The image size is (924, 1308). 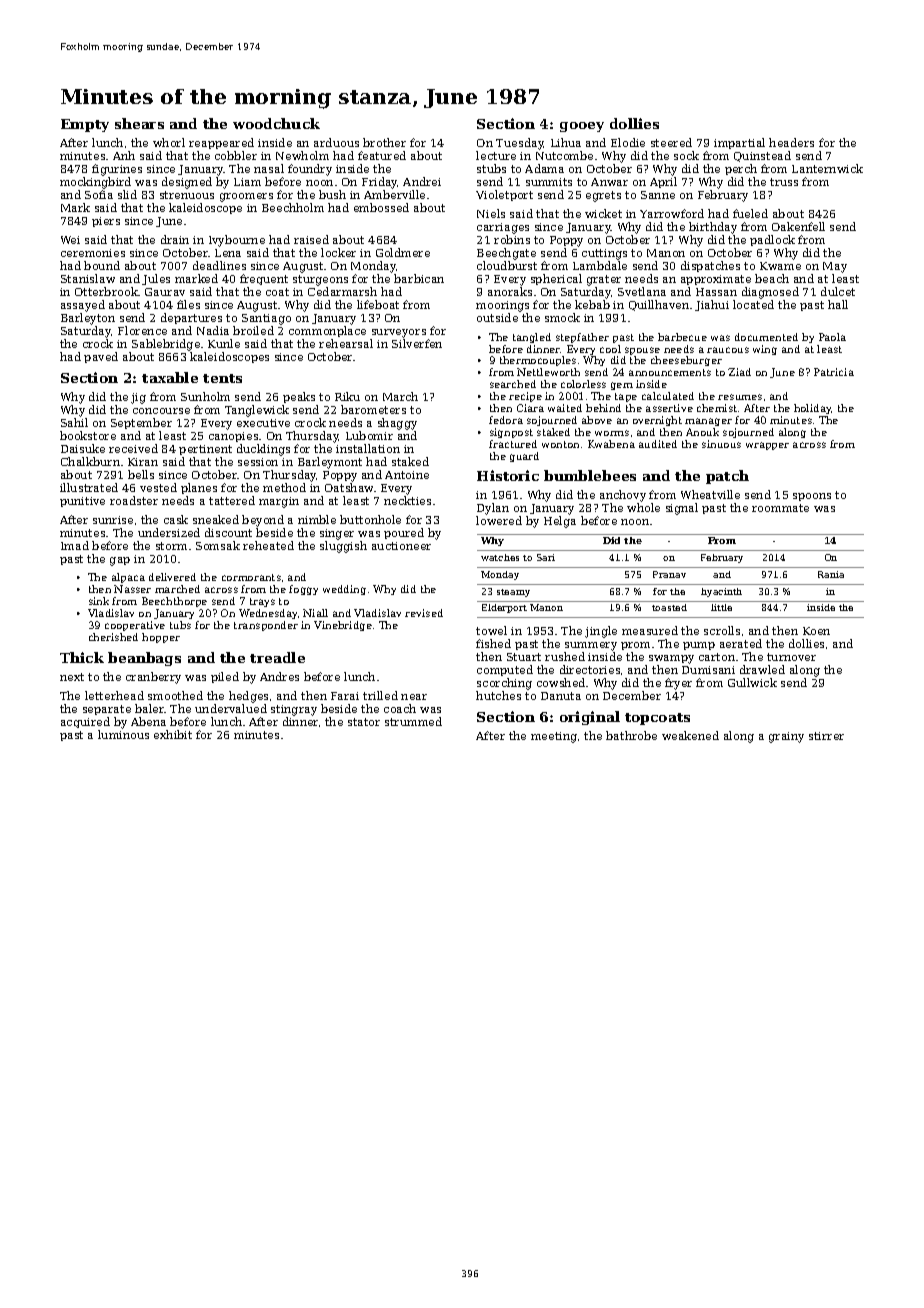 What do you see at coordinates (556, 279) in the screenshot?
I see `spherical` at bounding box center [556, 279].
